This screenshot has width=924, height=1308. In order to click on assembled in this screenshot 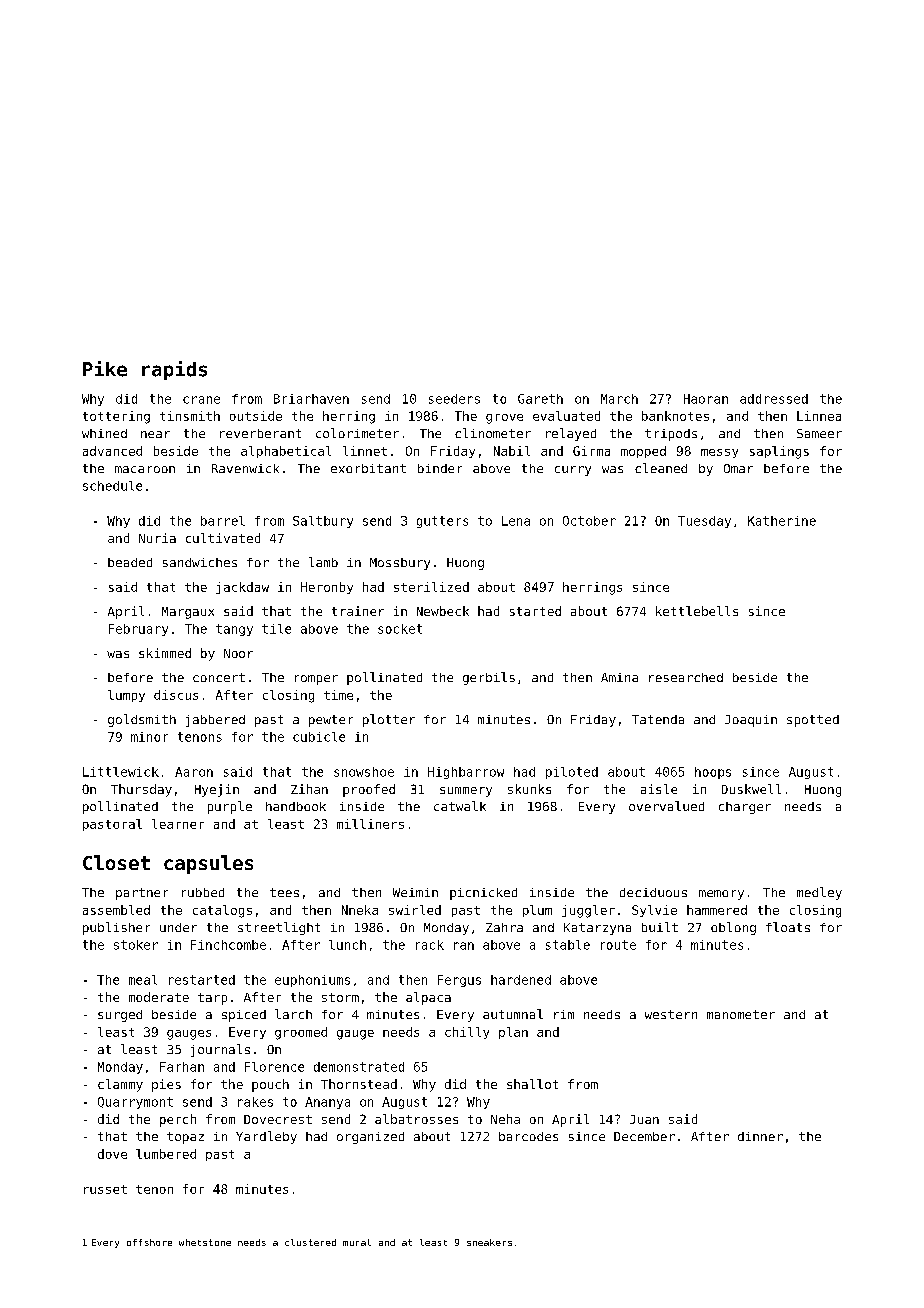, I will do `click(116, 910)`.
